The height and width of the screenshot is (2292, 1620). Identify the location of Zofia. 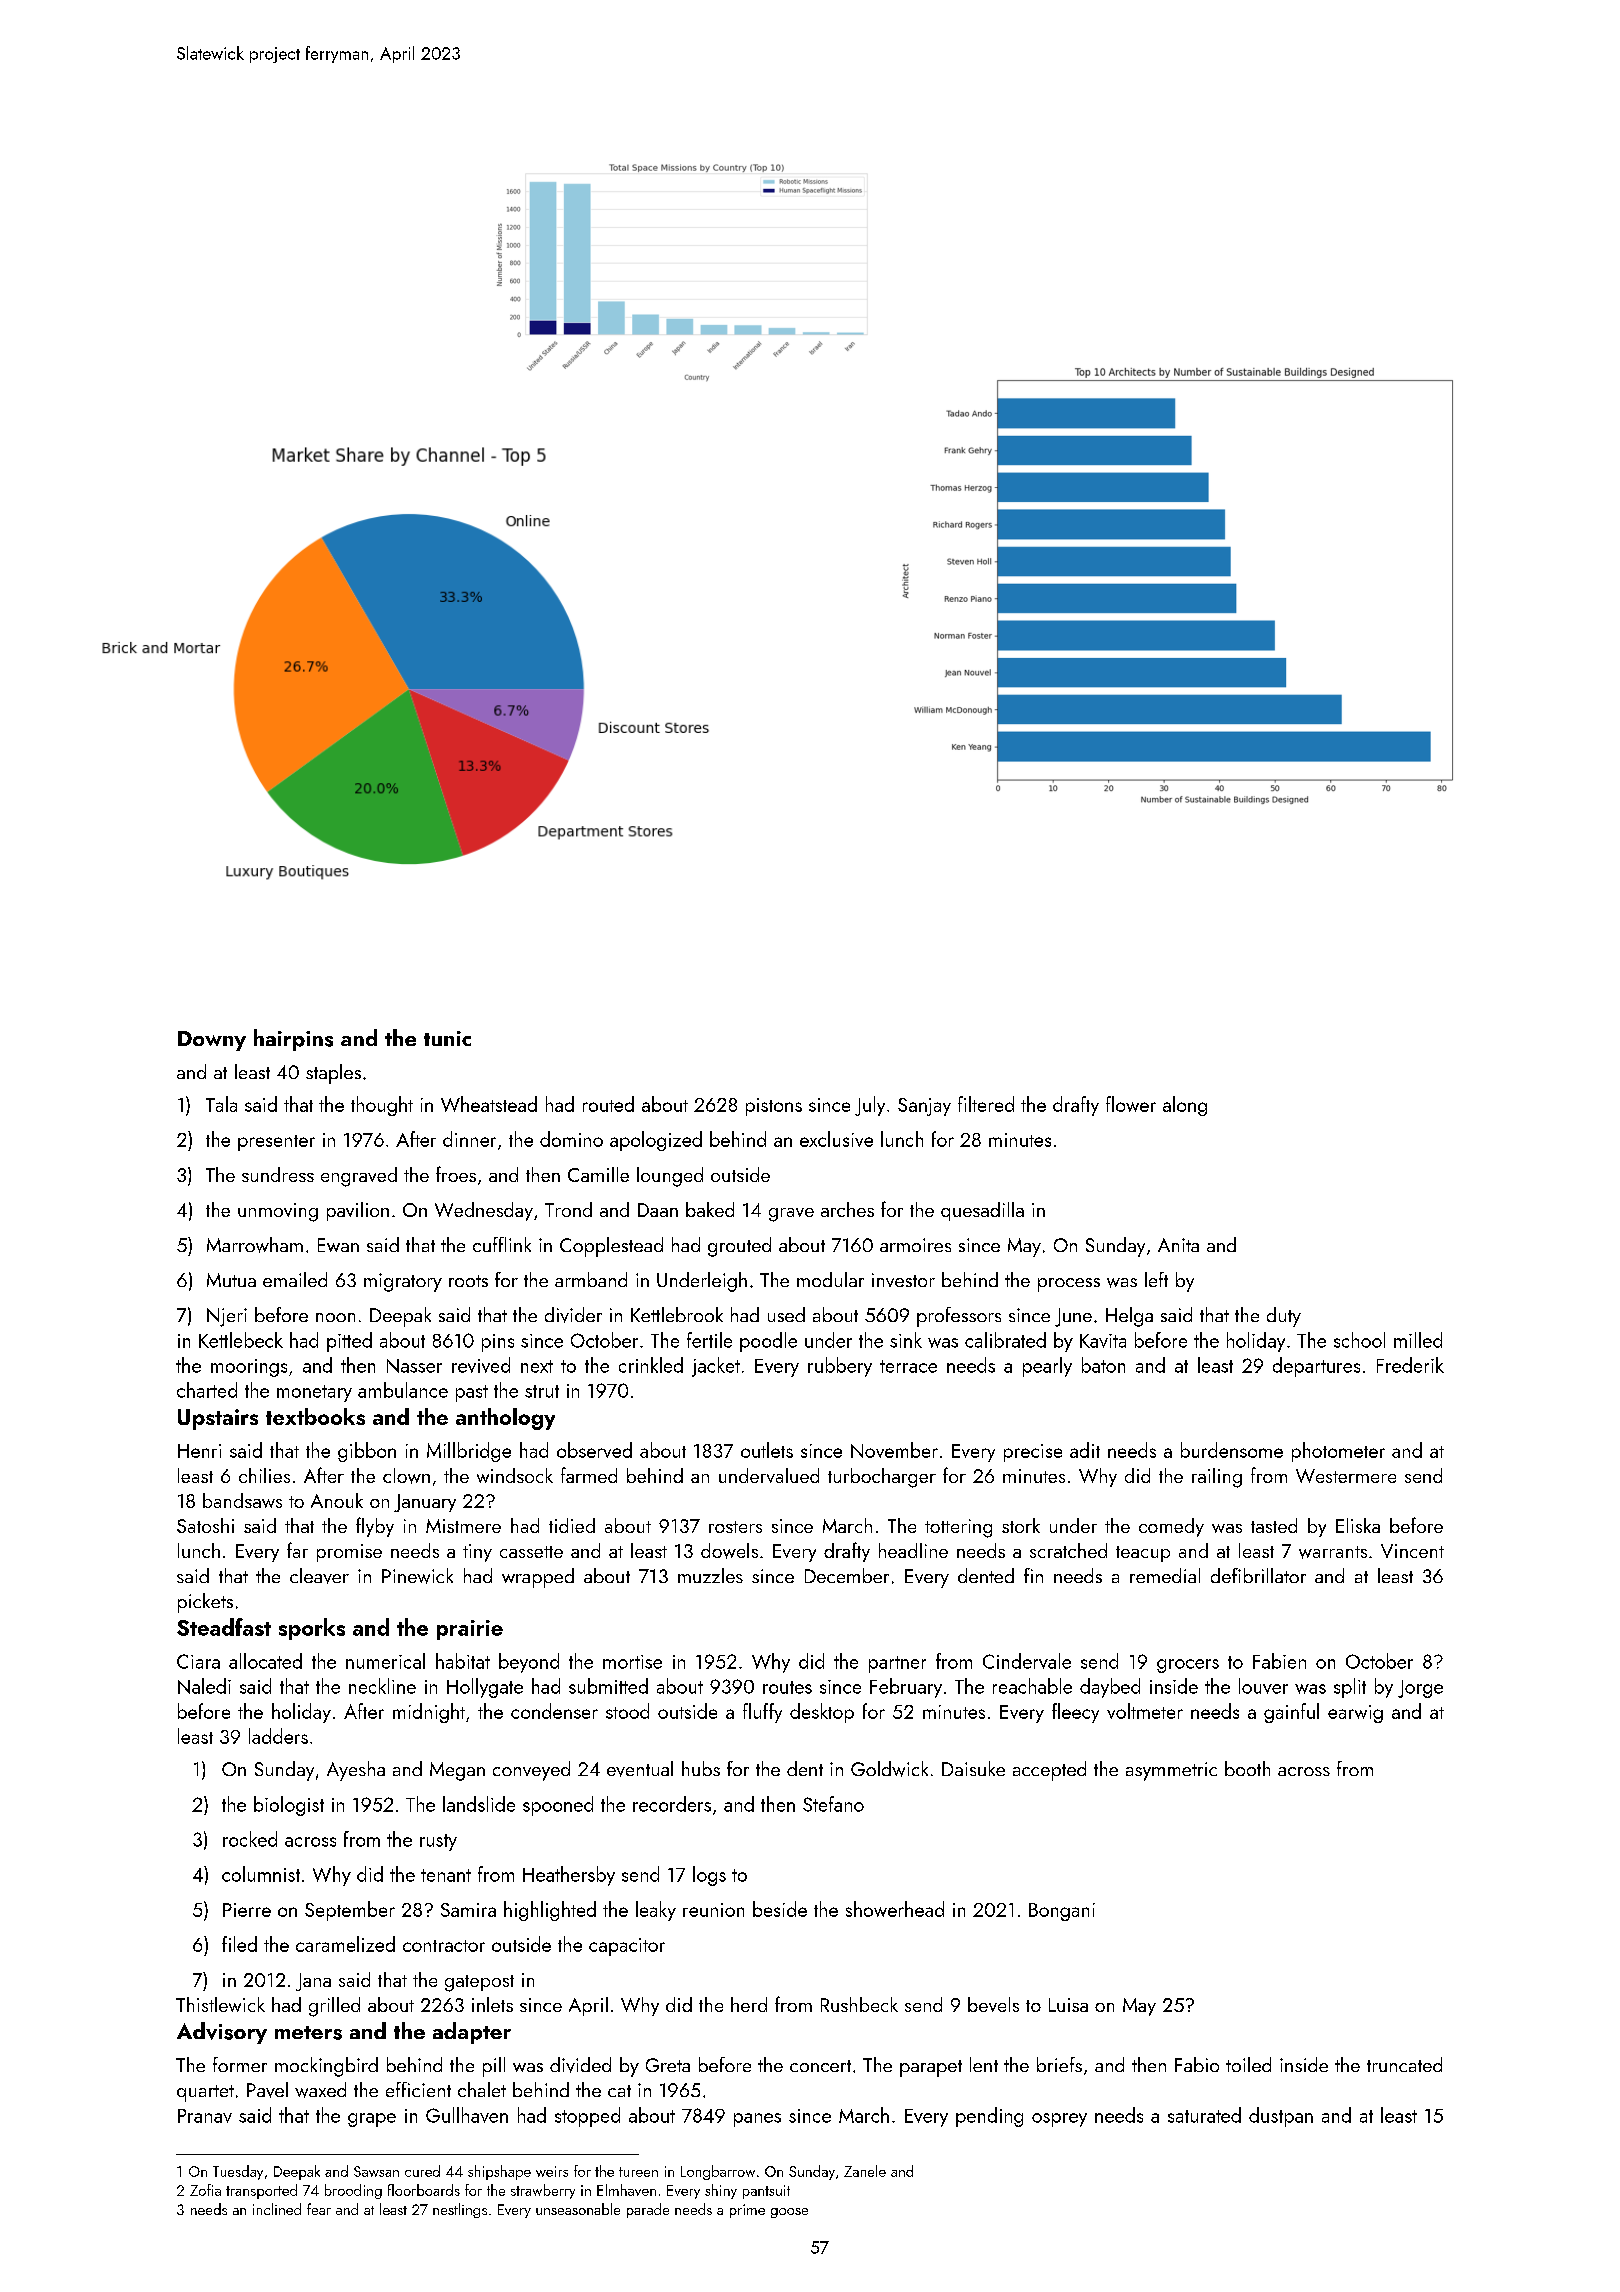
(205, 2190).
